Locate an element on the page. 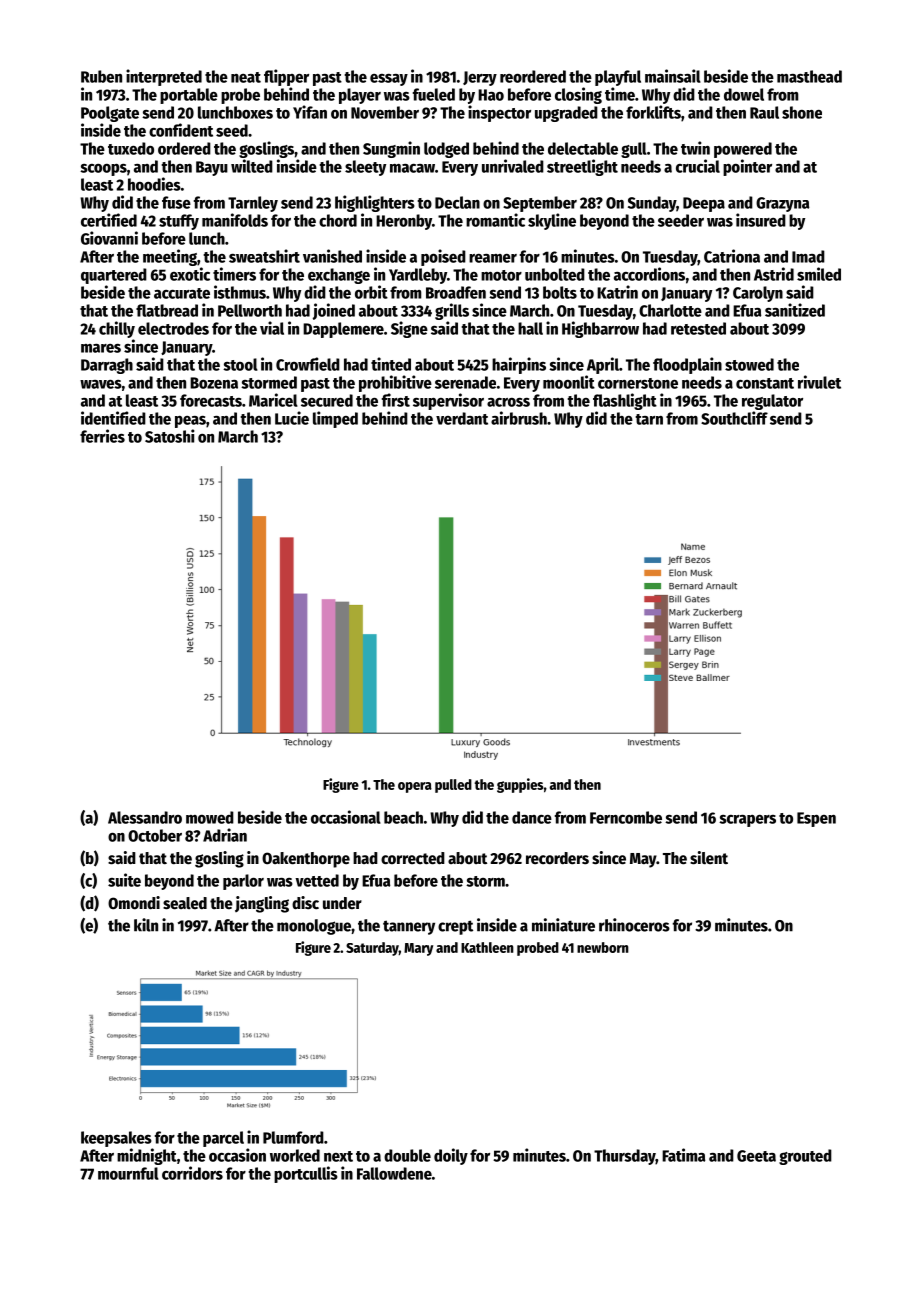  suite is located at coordinates (124, 880).
